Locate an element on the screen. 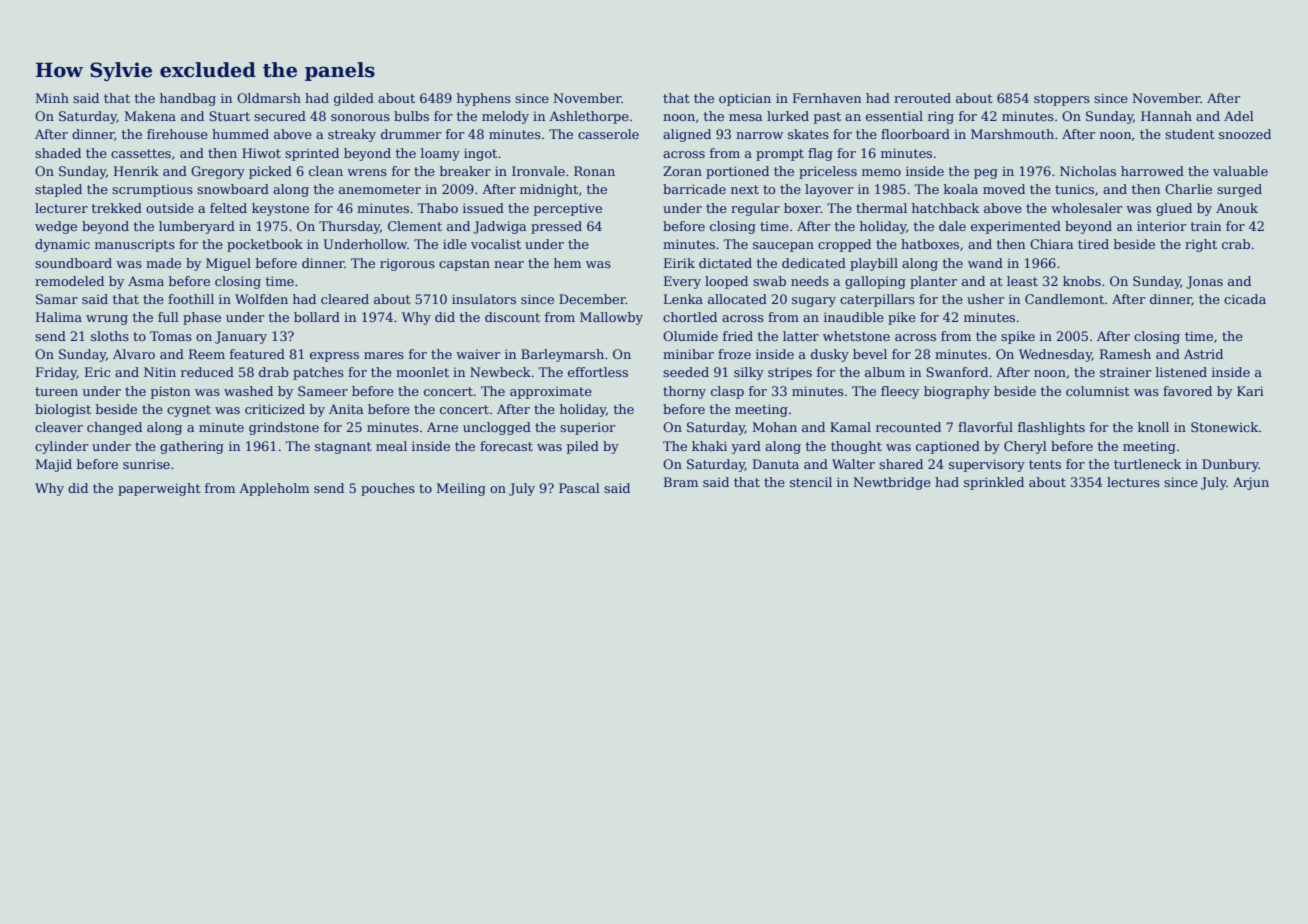 The image size is (1308, 924). right is located at coordinates (1201, 245).
